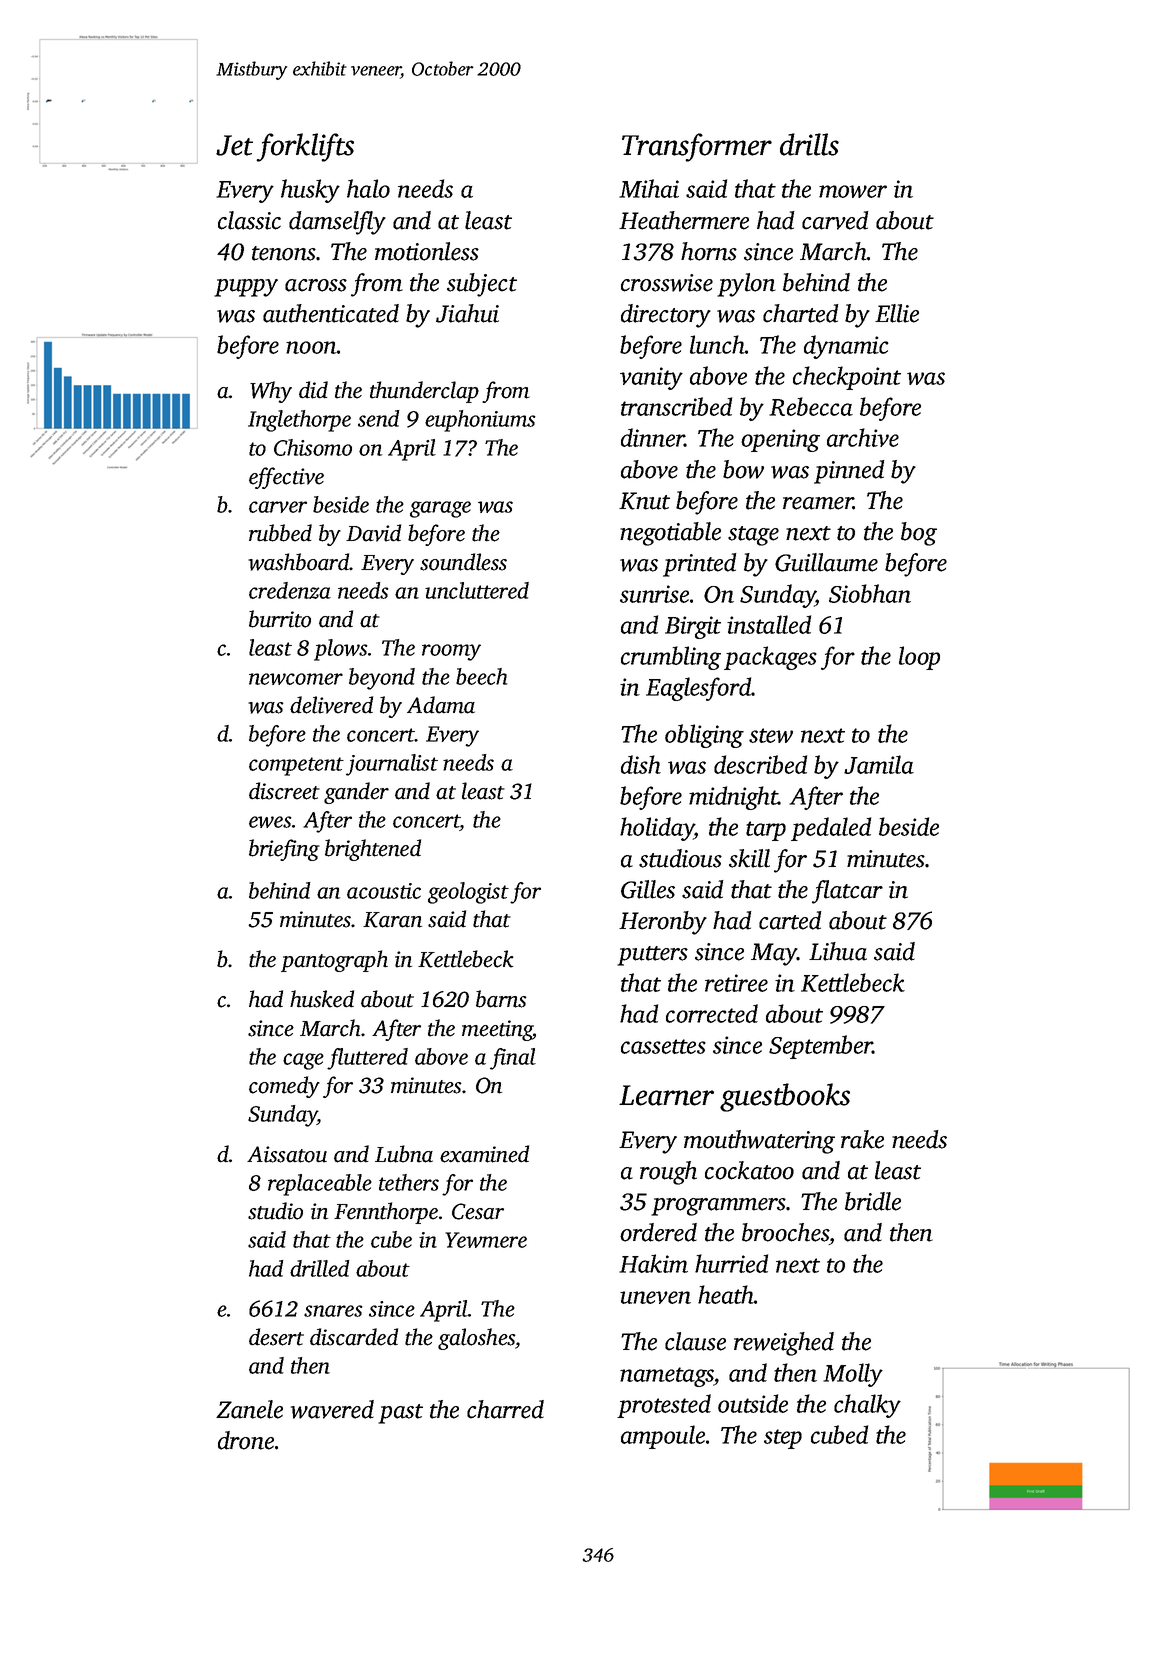  Describe the element at coordinates (862, 1139) in the screenshot. I see `rake` at that location.
